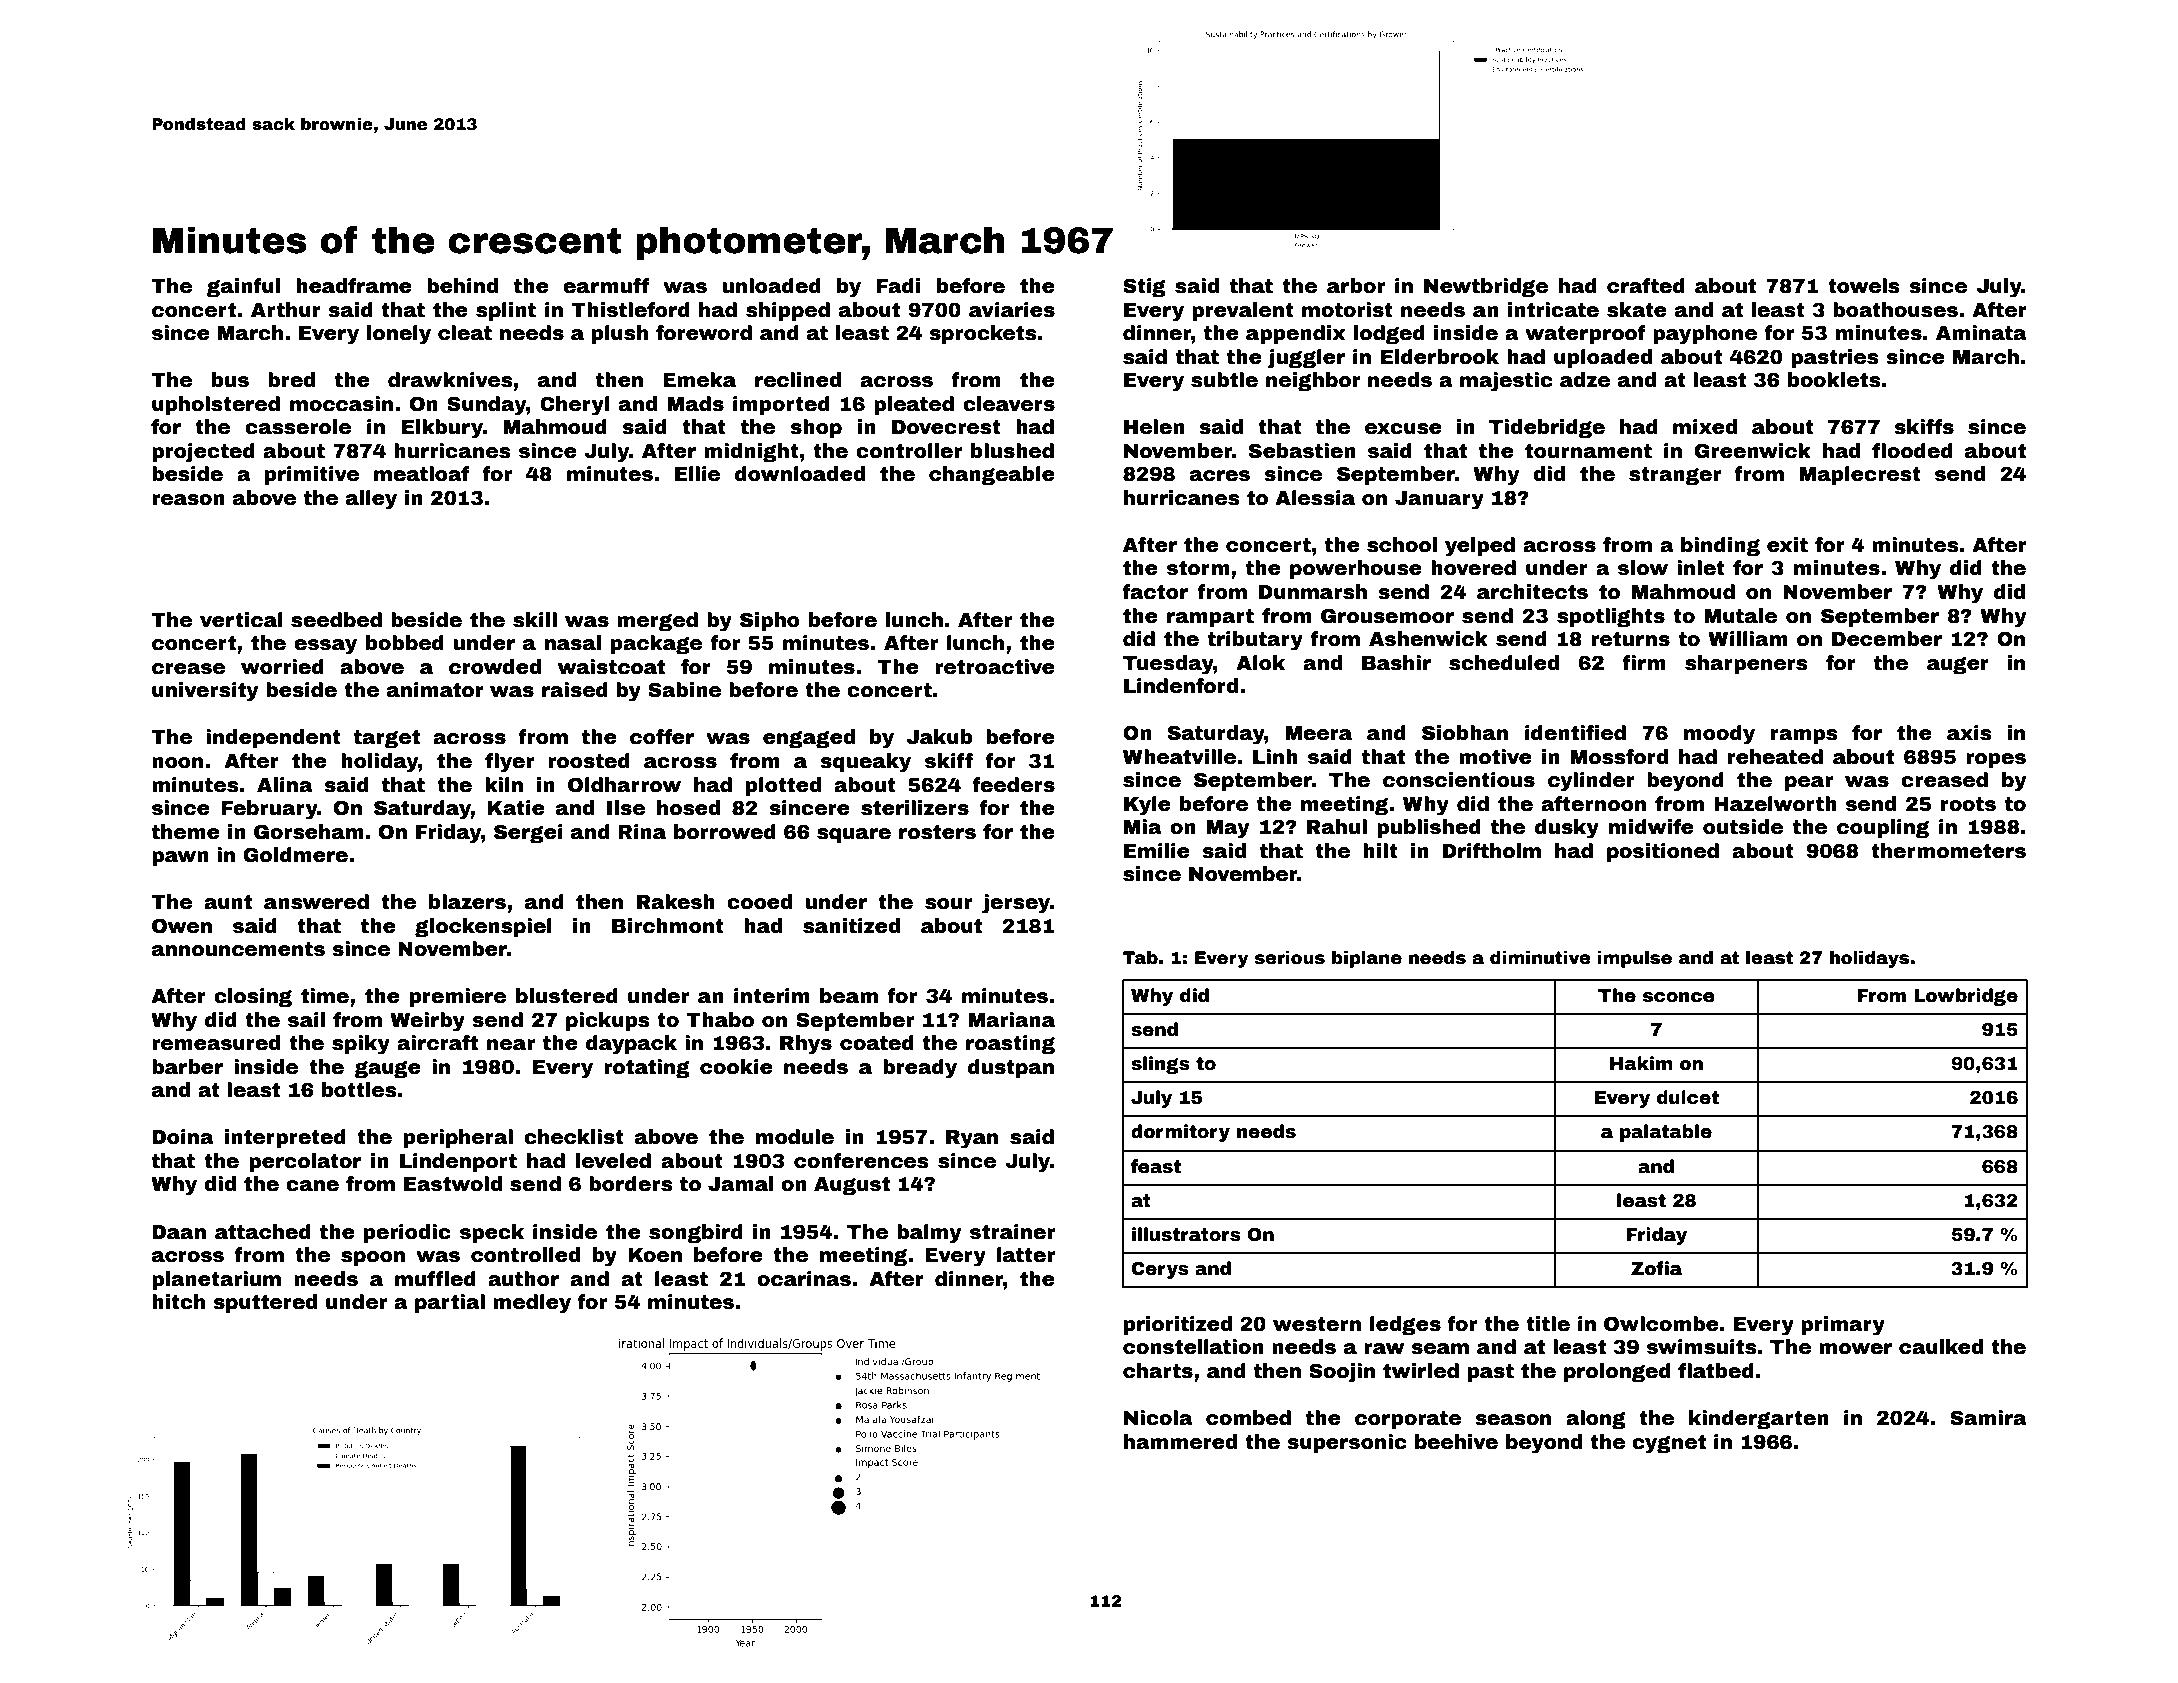  Describe the element at coordinates (1585, 334) in the screenshot. I see `waterproof` at that location.
